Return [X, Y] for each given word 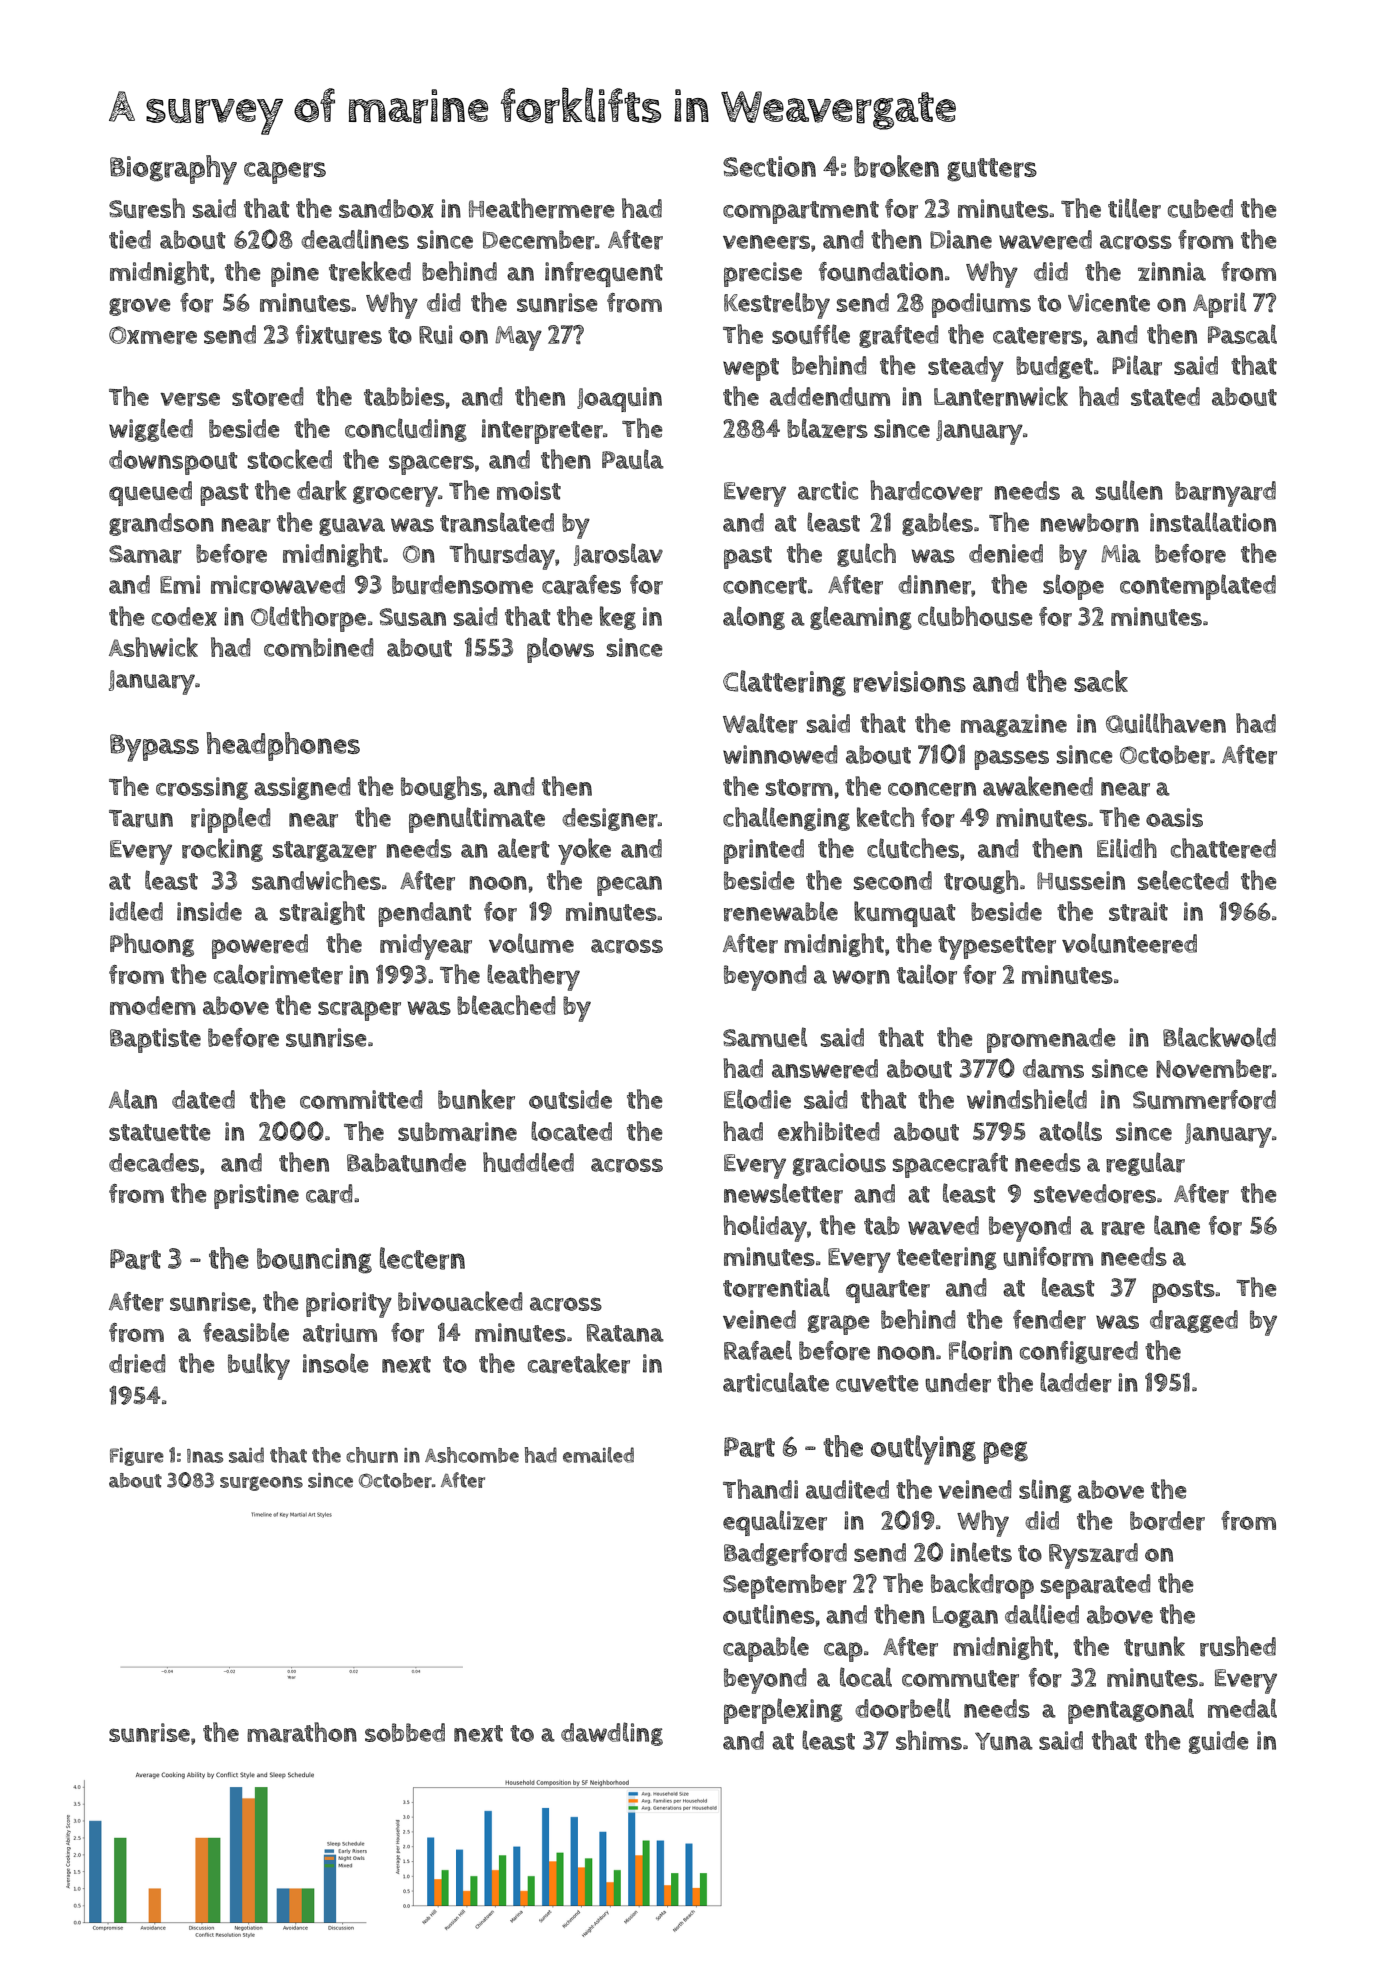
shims [929, 1740]
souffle [811, 334]
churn [372, 1455]
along [754, 618]
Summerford [1204, 1100]
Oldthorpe [308, 619]
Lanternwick [1001, 396]
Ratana [625, 1333]
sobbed [405, 1732]
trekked [370, 271]
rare [1123, 1228]
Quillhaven [1166, 723]
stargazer [325, 851]
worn [861, 977]
